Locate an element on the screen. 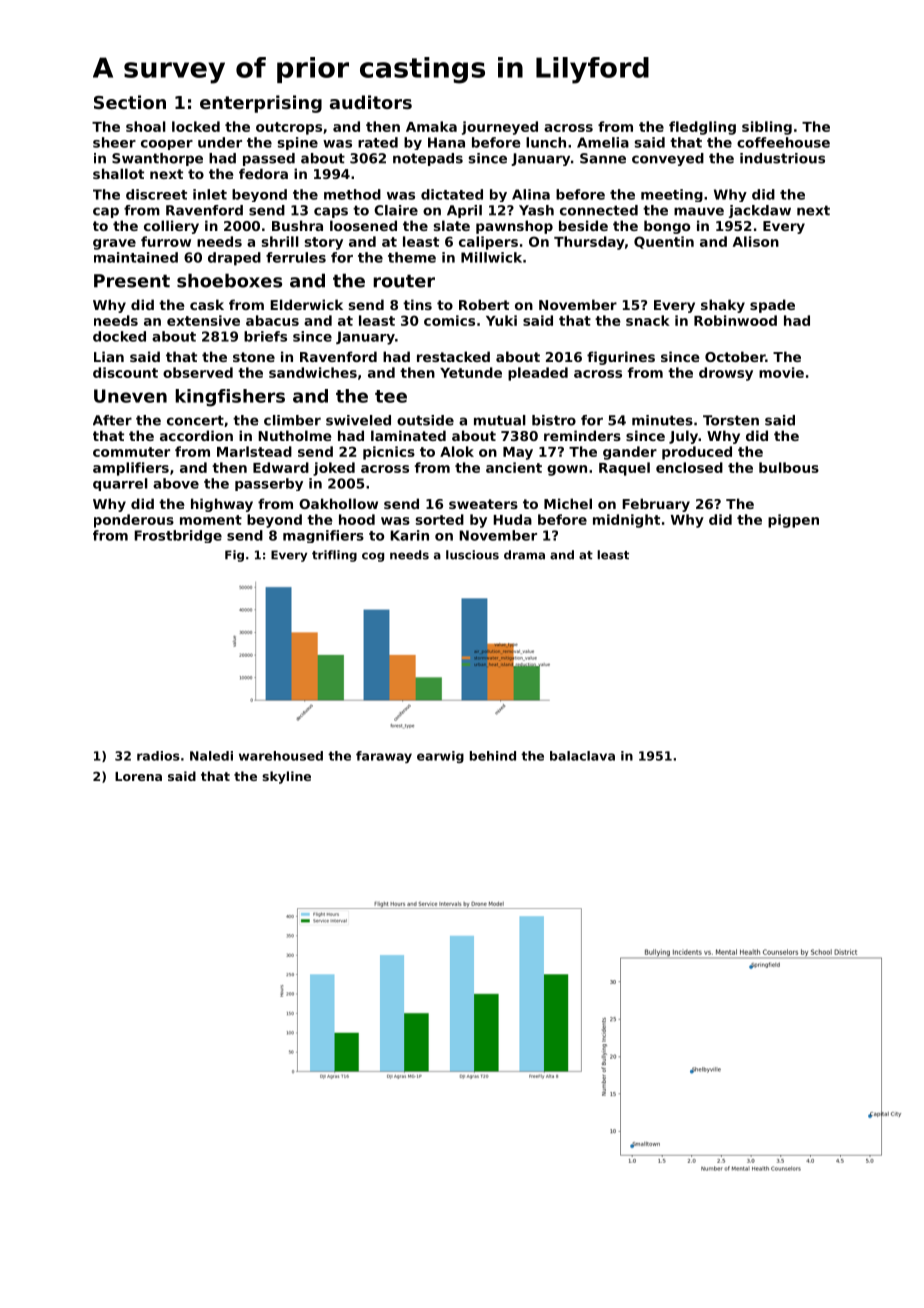 The image size is (924, 1308). auditors is located at coordinates (371, 102).
